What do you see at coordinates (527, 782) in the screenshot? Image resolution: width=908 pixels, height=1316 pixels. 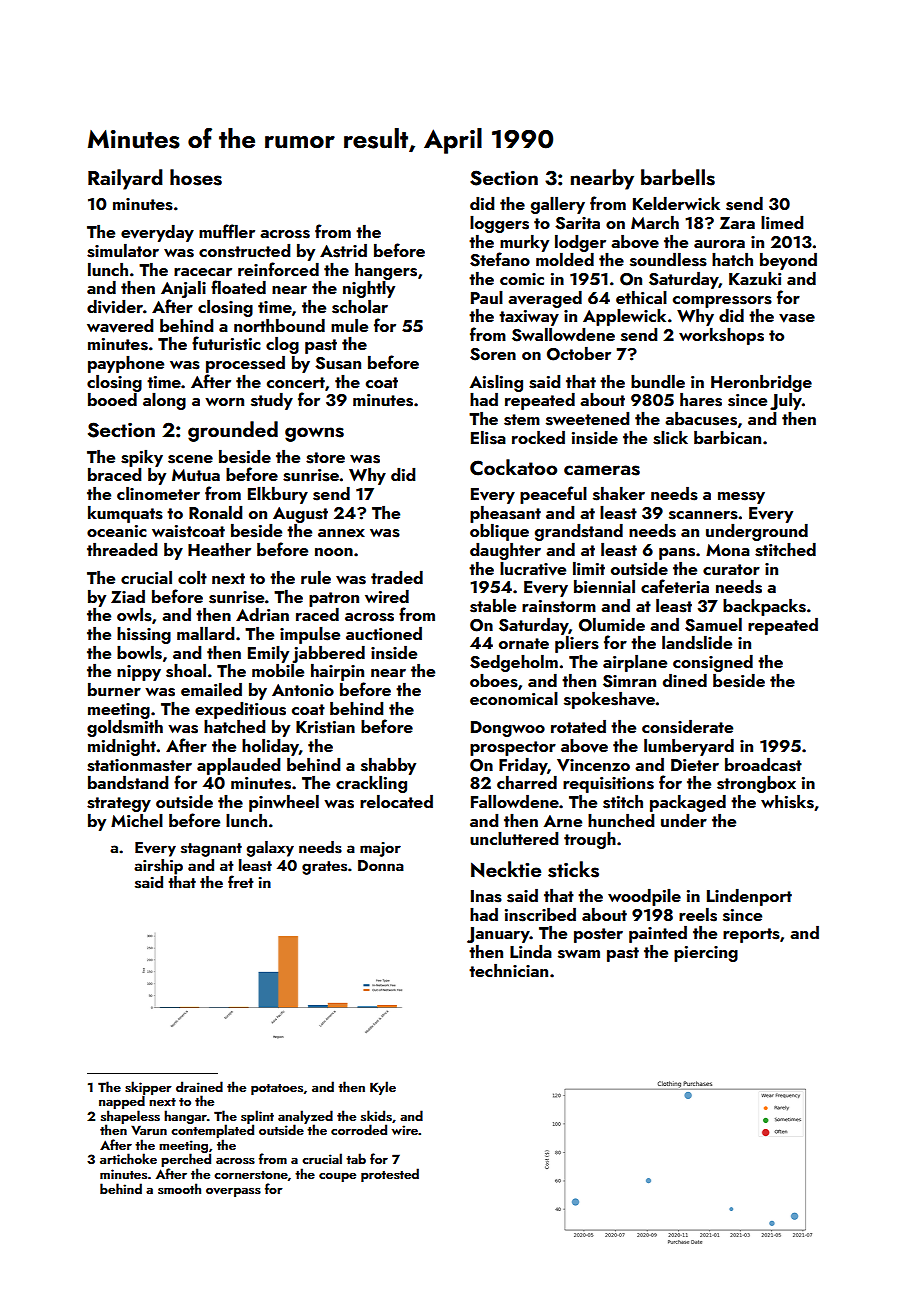 I see `charred` at bounding box center [527, 782].
